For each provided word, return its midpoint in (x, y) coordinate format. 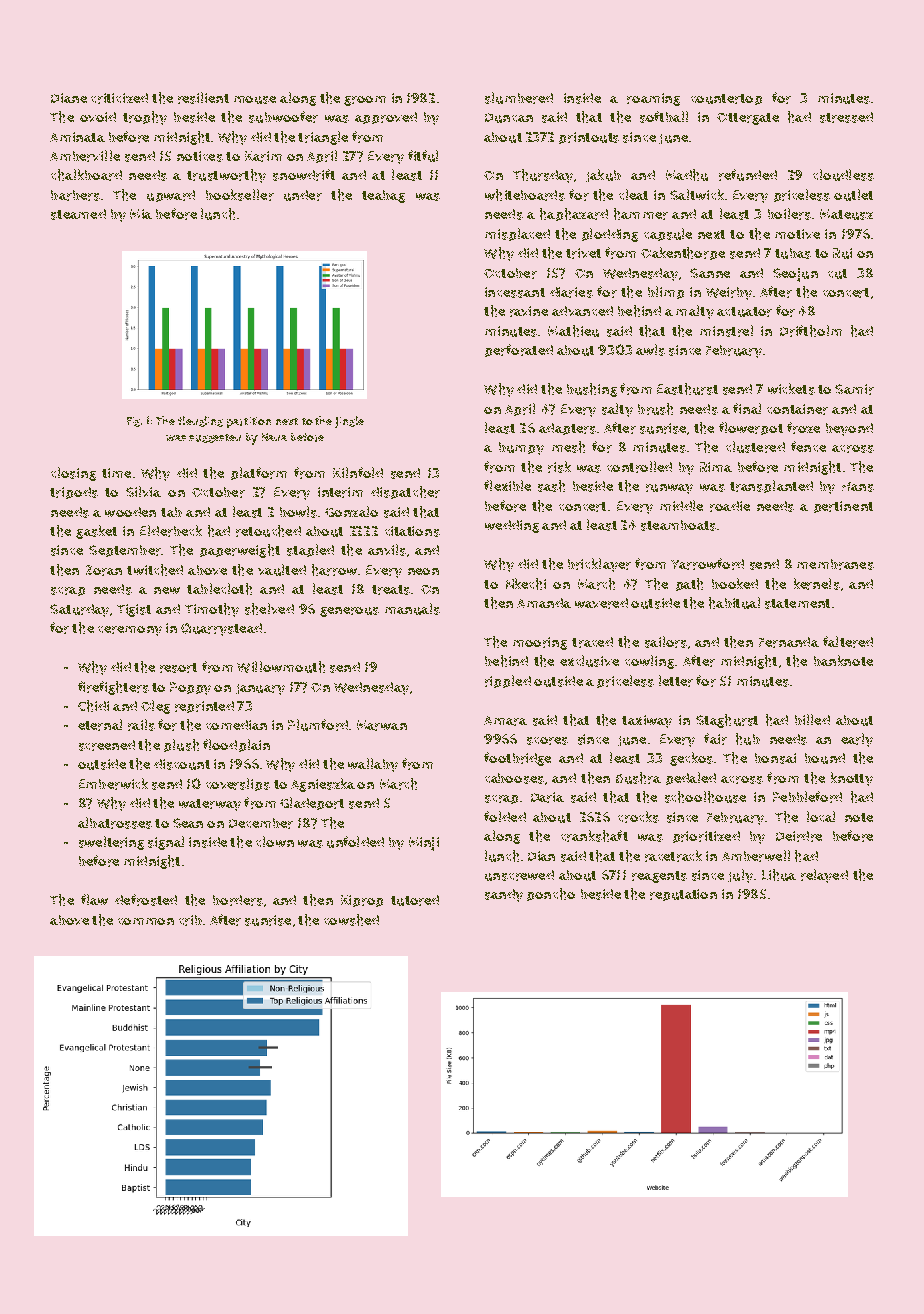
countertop (726, 99)
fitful (423, 156)
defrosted (146, 900)
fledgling (200, 421)
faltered (848, 642)
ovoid (98, 117)
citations (412, 531)
